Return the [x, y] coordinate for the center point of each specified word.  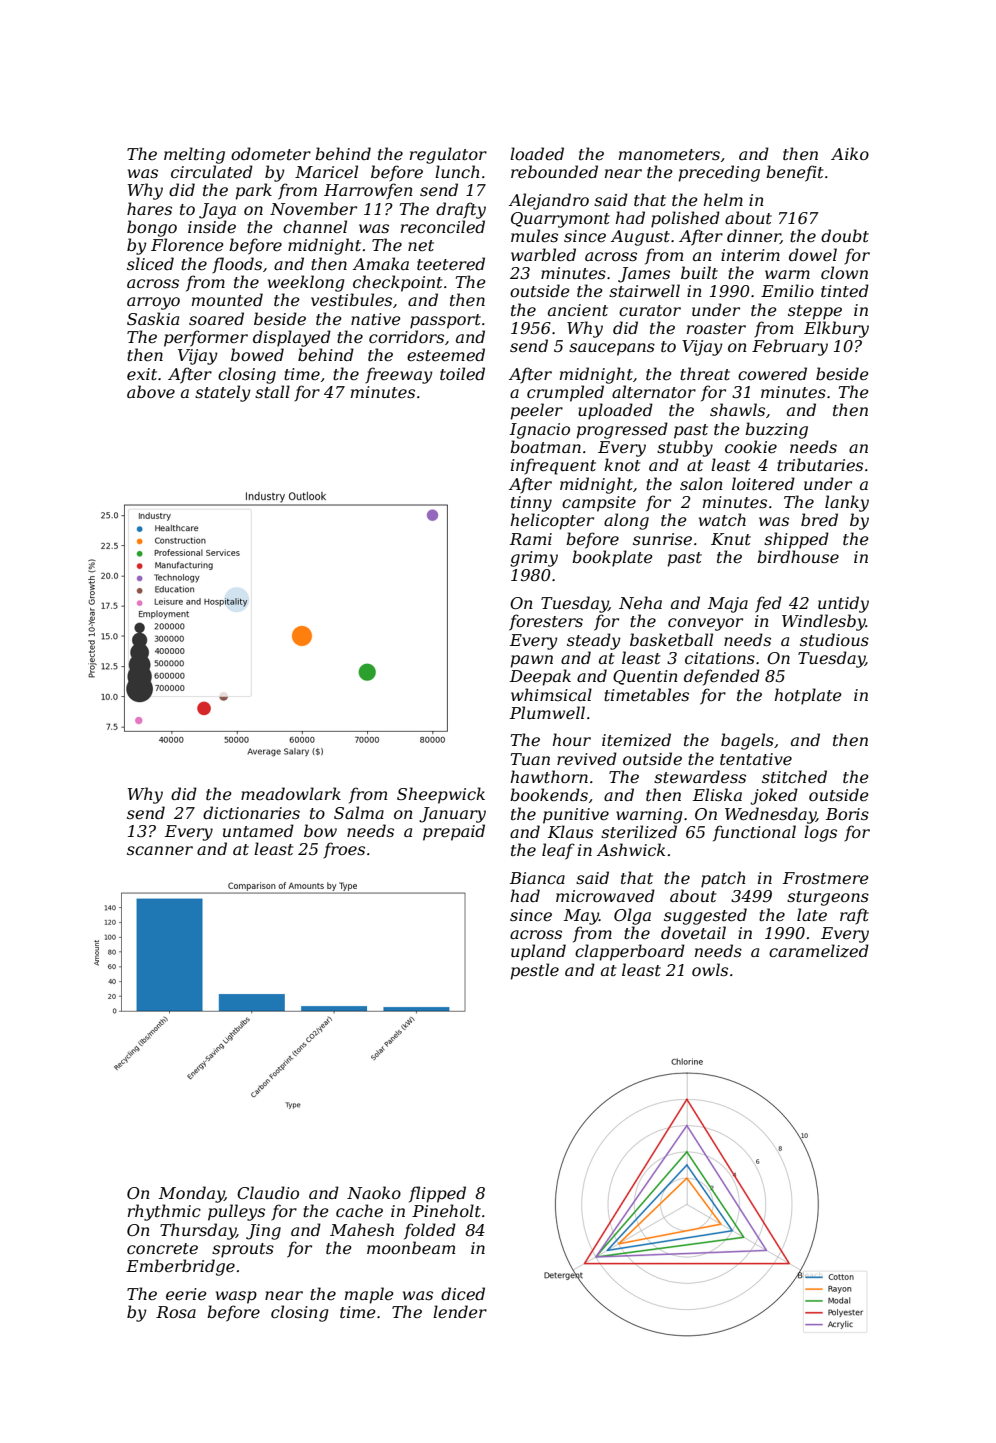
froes [344, 850]
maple [369, 1295]
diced [463, 1293]
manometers [669, 154]
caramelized [819, 951]
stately [223, 393]
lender [460, 1311]
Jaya [217, 211]
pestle [535, 971]
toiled [462, 373]
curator [650, 310]
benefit [794, 173]
